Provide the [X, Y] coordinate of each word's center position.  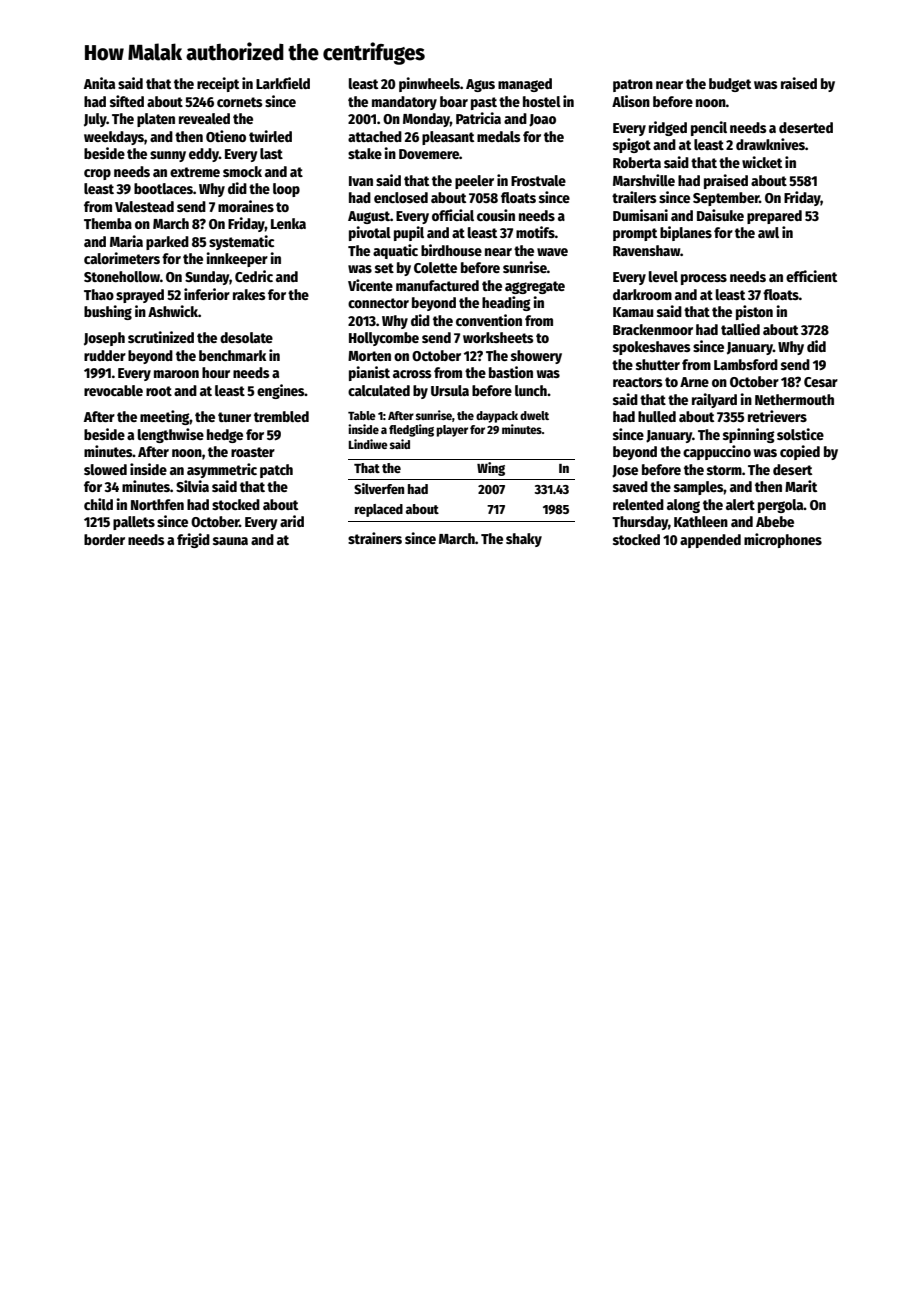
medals [499, 136]
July [95, 120]
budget [730, 85]
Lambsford [746, 364]
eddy [204, 155]
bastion [511, 372]
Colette [435, 267]
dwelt [534, 415]
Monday [426, 120]
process [704, 279]
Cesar [821, 382]
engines [281, 391]
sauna [230, 541]
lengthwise [171, 435]
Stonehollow [122, 276]
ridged [668, 128]
